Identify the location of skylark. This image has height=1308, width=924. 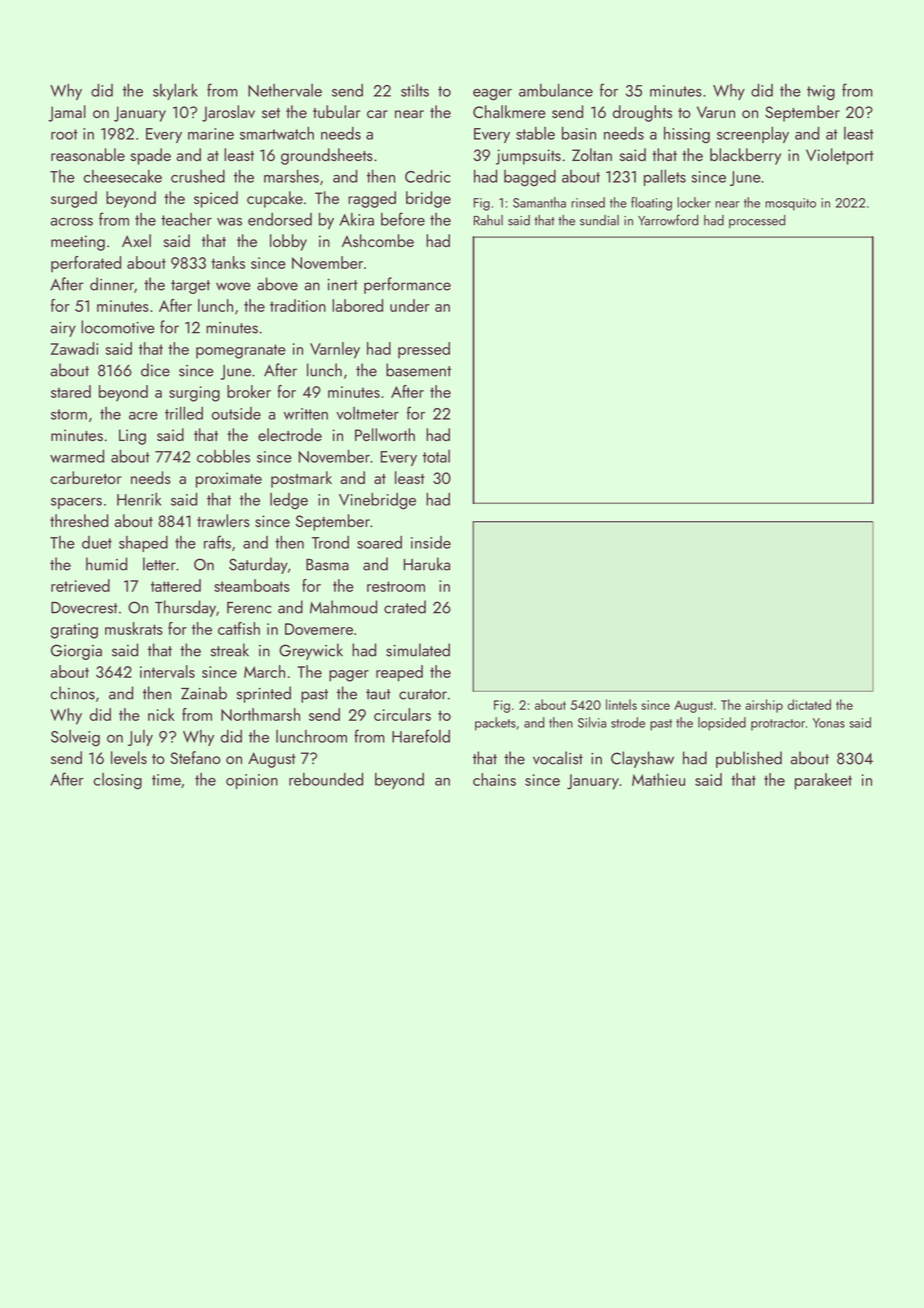
(175, 92).
